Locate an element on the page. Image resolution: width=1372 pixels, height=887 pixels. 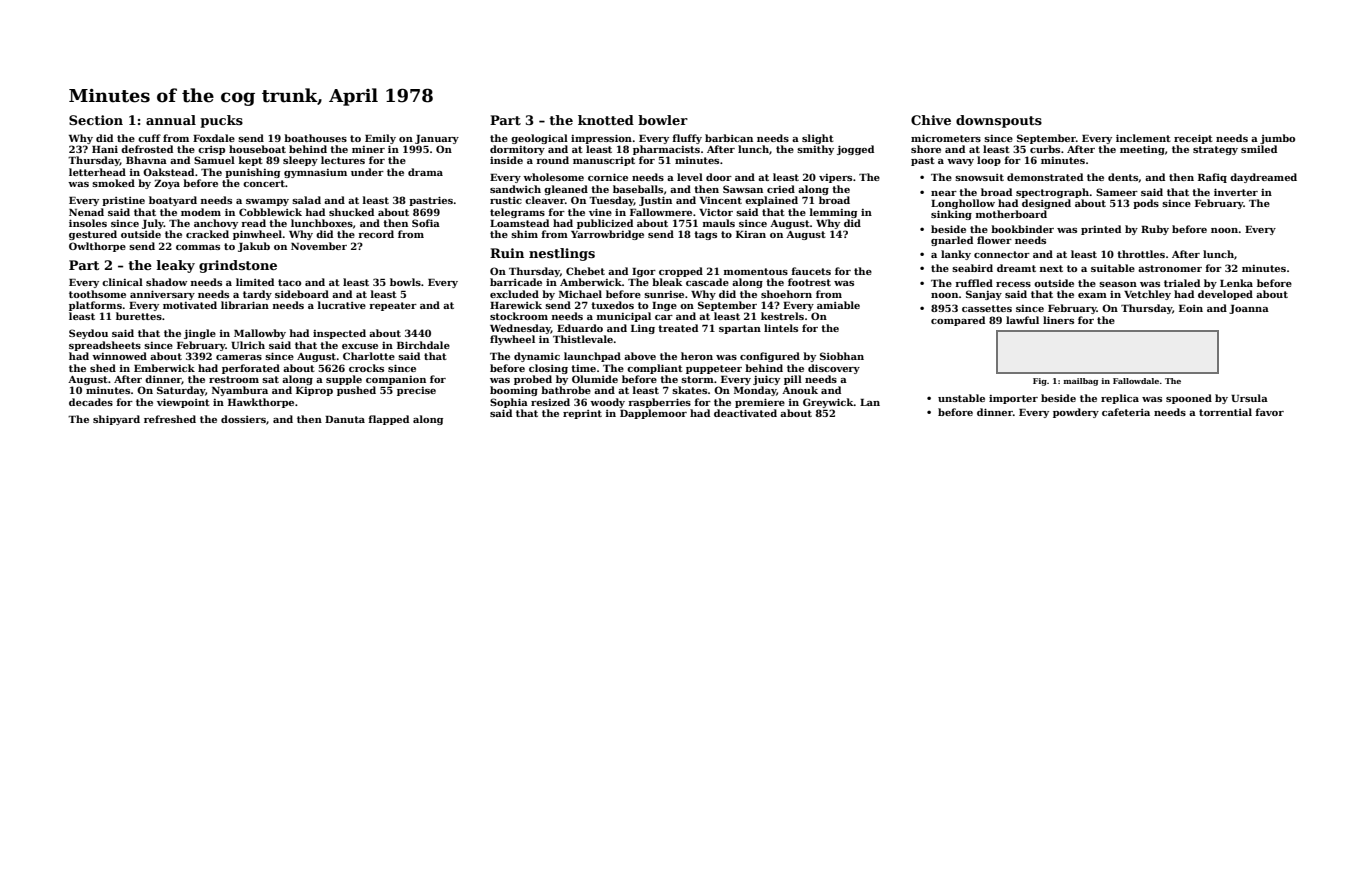
bookbinder is located at coordinates (1022, 229).
